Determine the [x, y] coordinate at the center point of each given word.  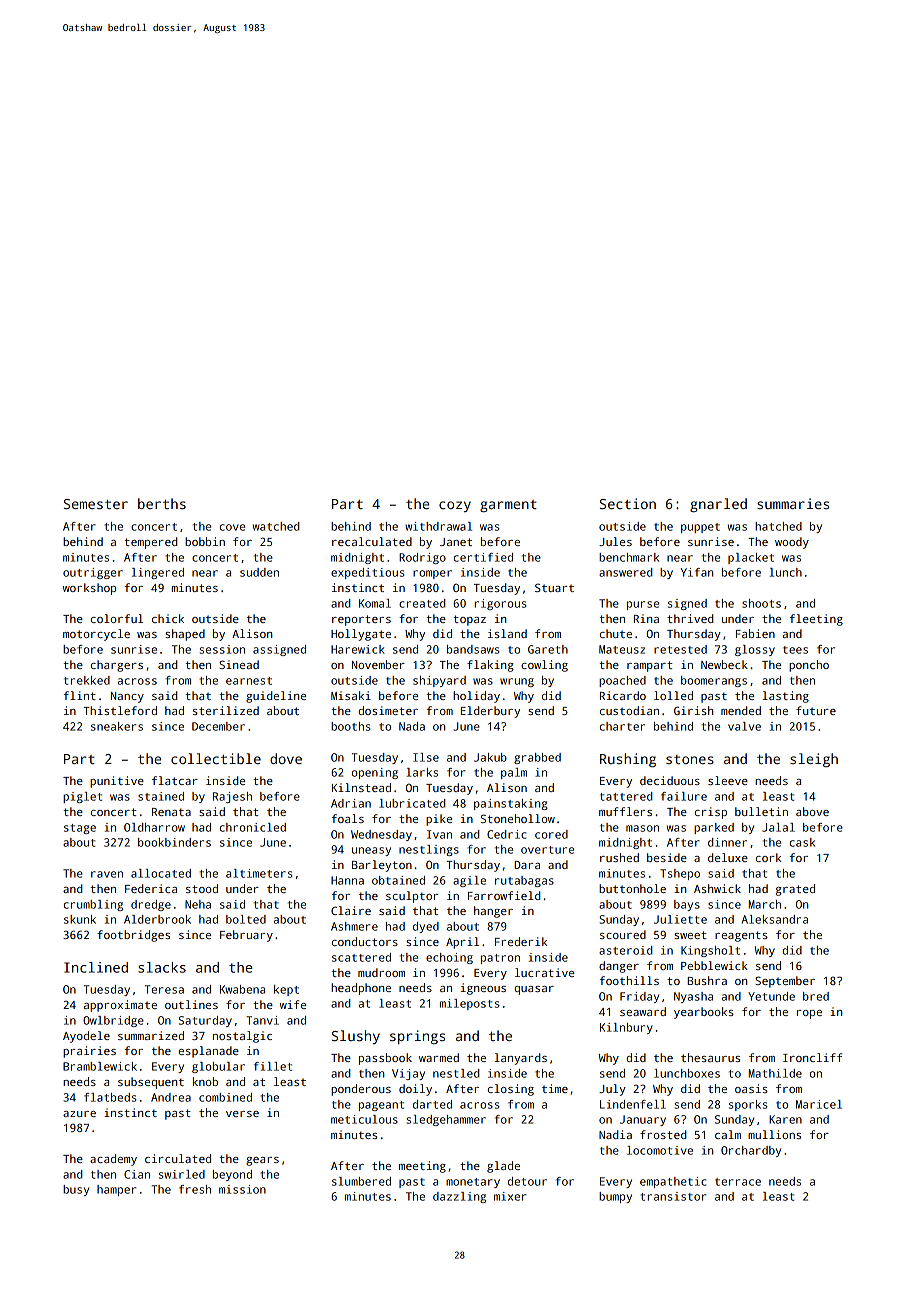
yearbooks [704, 1013]
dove [286, 758]
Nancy [127, 697]
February [246, 936]
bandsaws [473, 649]
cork [768, 857]
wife [293, 1004]
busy [76, 1190]
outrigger [93, 573]
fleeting [816, 620]
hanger [493, 912]
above [812, 811]
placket [751, 558]
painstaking [511, 804]
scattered [361, 957]
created [422, 603]
